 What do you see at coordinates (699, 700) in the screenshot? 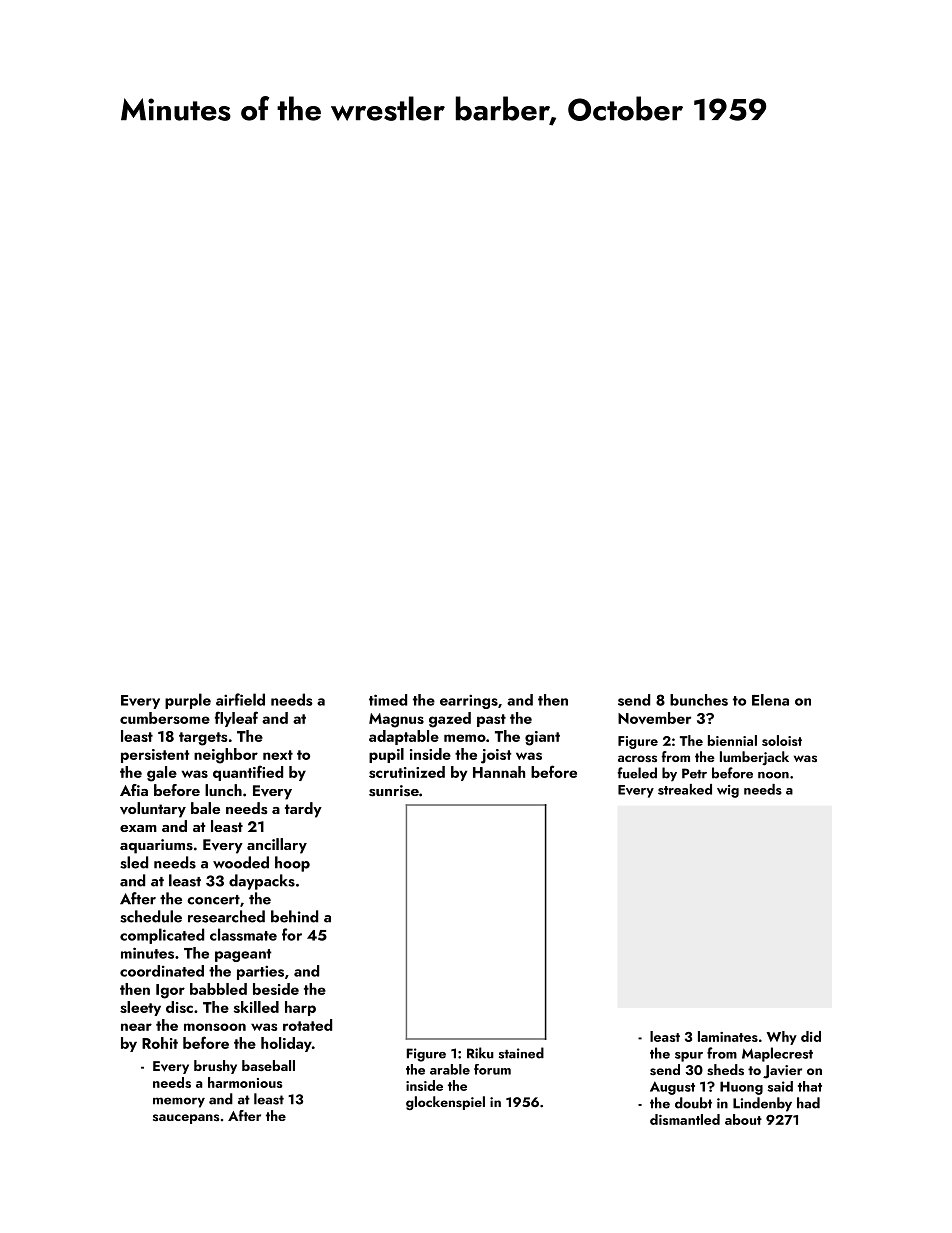
I see `bunches` at bounding box center [699, 700].
